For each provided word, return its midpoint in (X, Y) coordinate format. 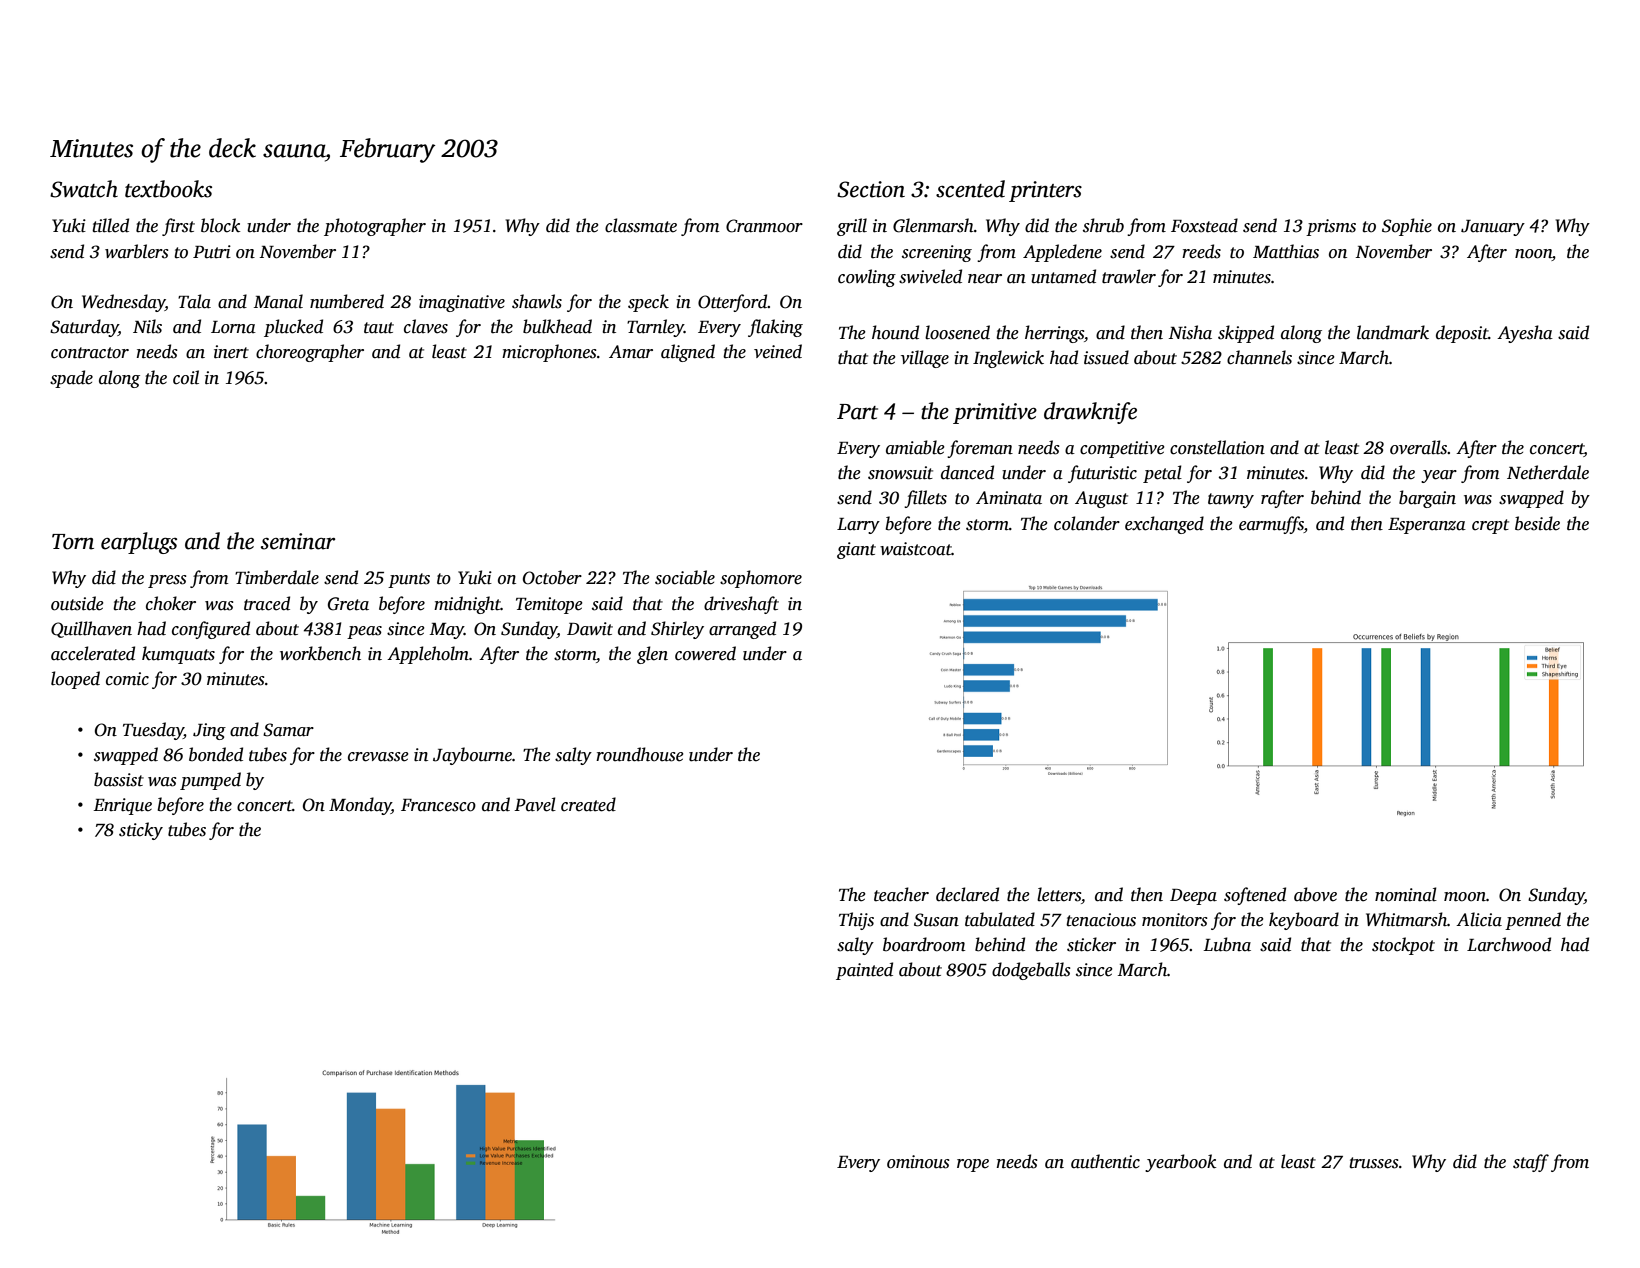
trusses (1374, 1163)
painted (864, 971)
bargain (1427, 499)
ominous (918, 1162)
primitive (995, 413)
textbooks (168, 189)
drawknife (1090, 413)
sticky (141, 831)
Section (871, 189)
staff (1531, 1163)
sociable (685, 577)
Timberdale (277, 577)
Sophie (1407, 227)
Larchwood (1509, 944)
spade (71, 379)
